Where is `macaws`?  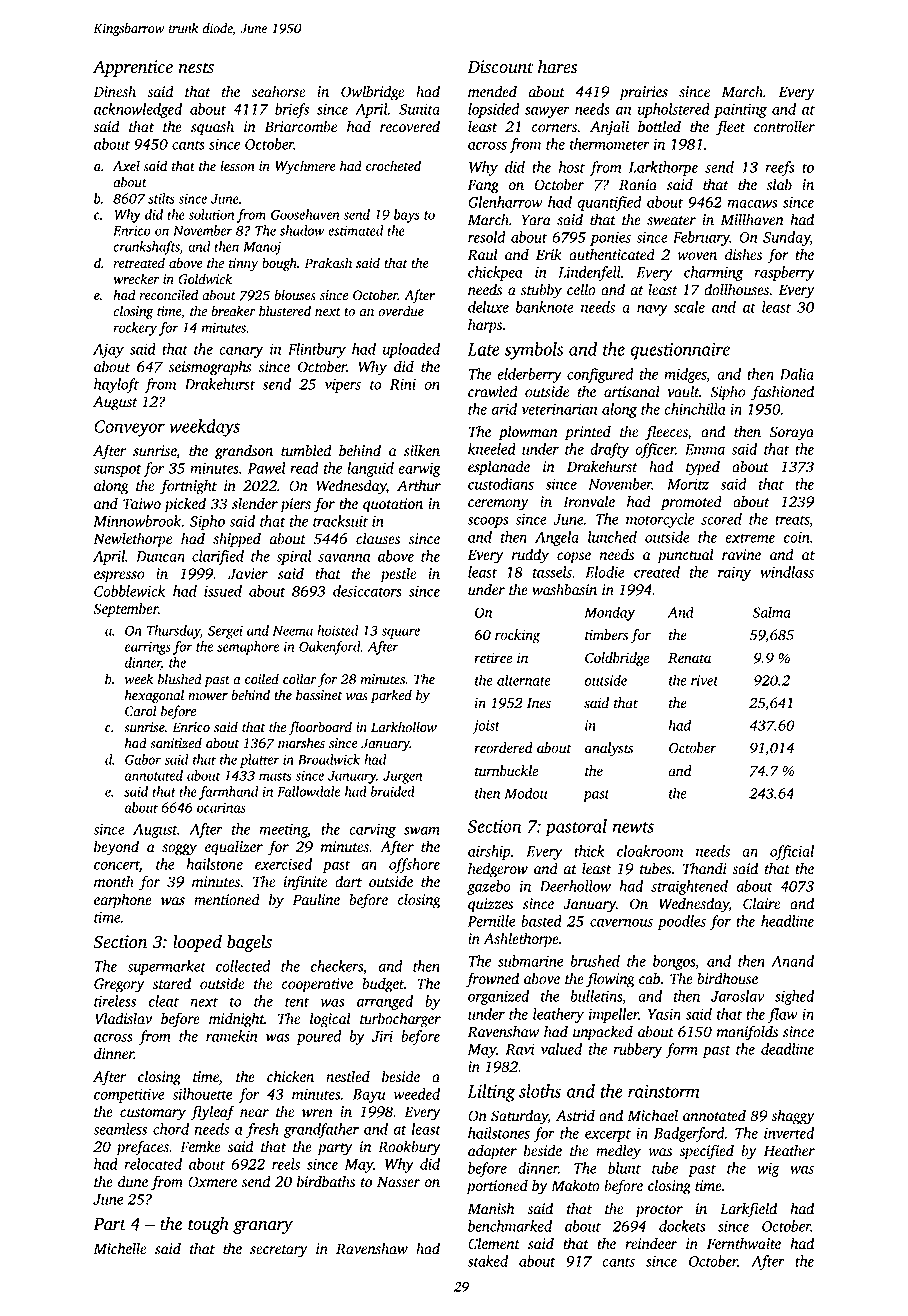 macaws is located at coordinates (752, 204).
